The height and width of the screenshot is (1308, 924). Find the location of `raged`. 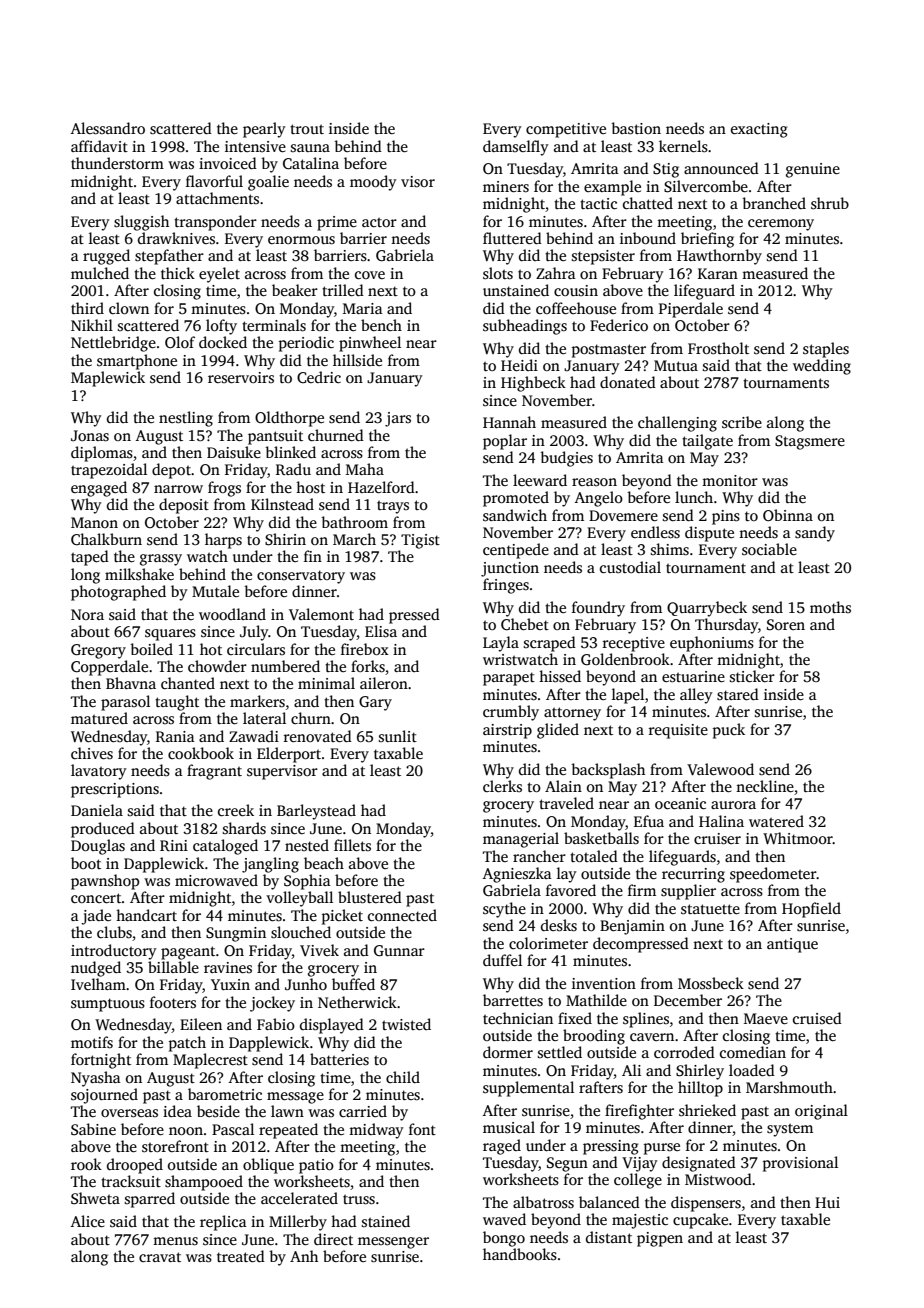

raged is located at coordinates (502, 1147).
